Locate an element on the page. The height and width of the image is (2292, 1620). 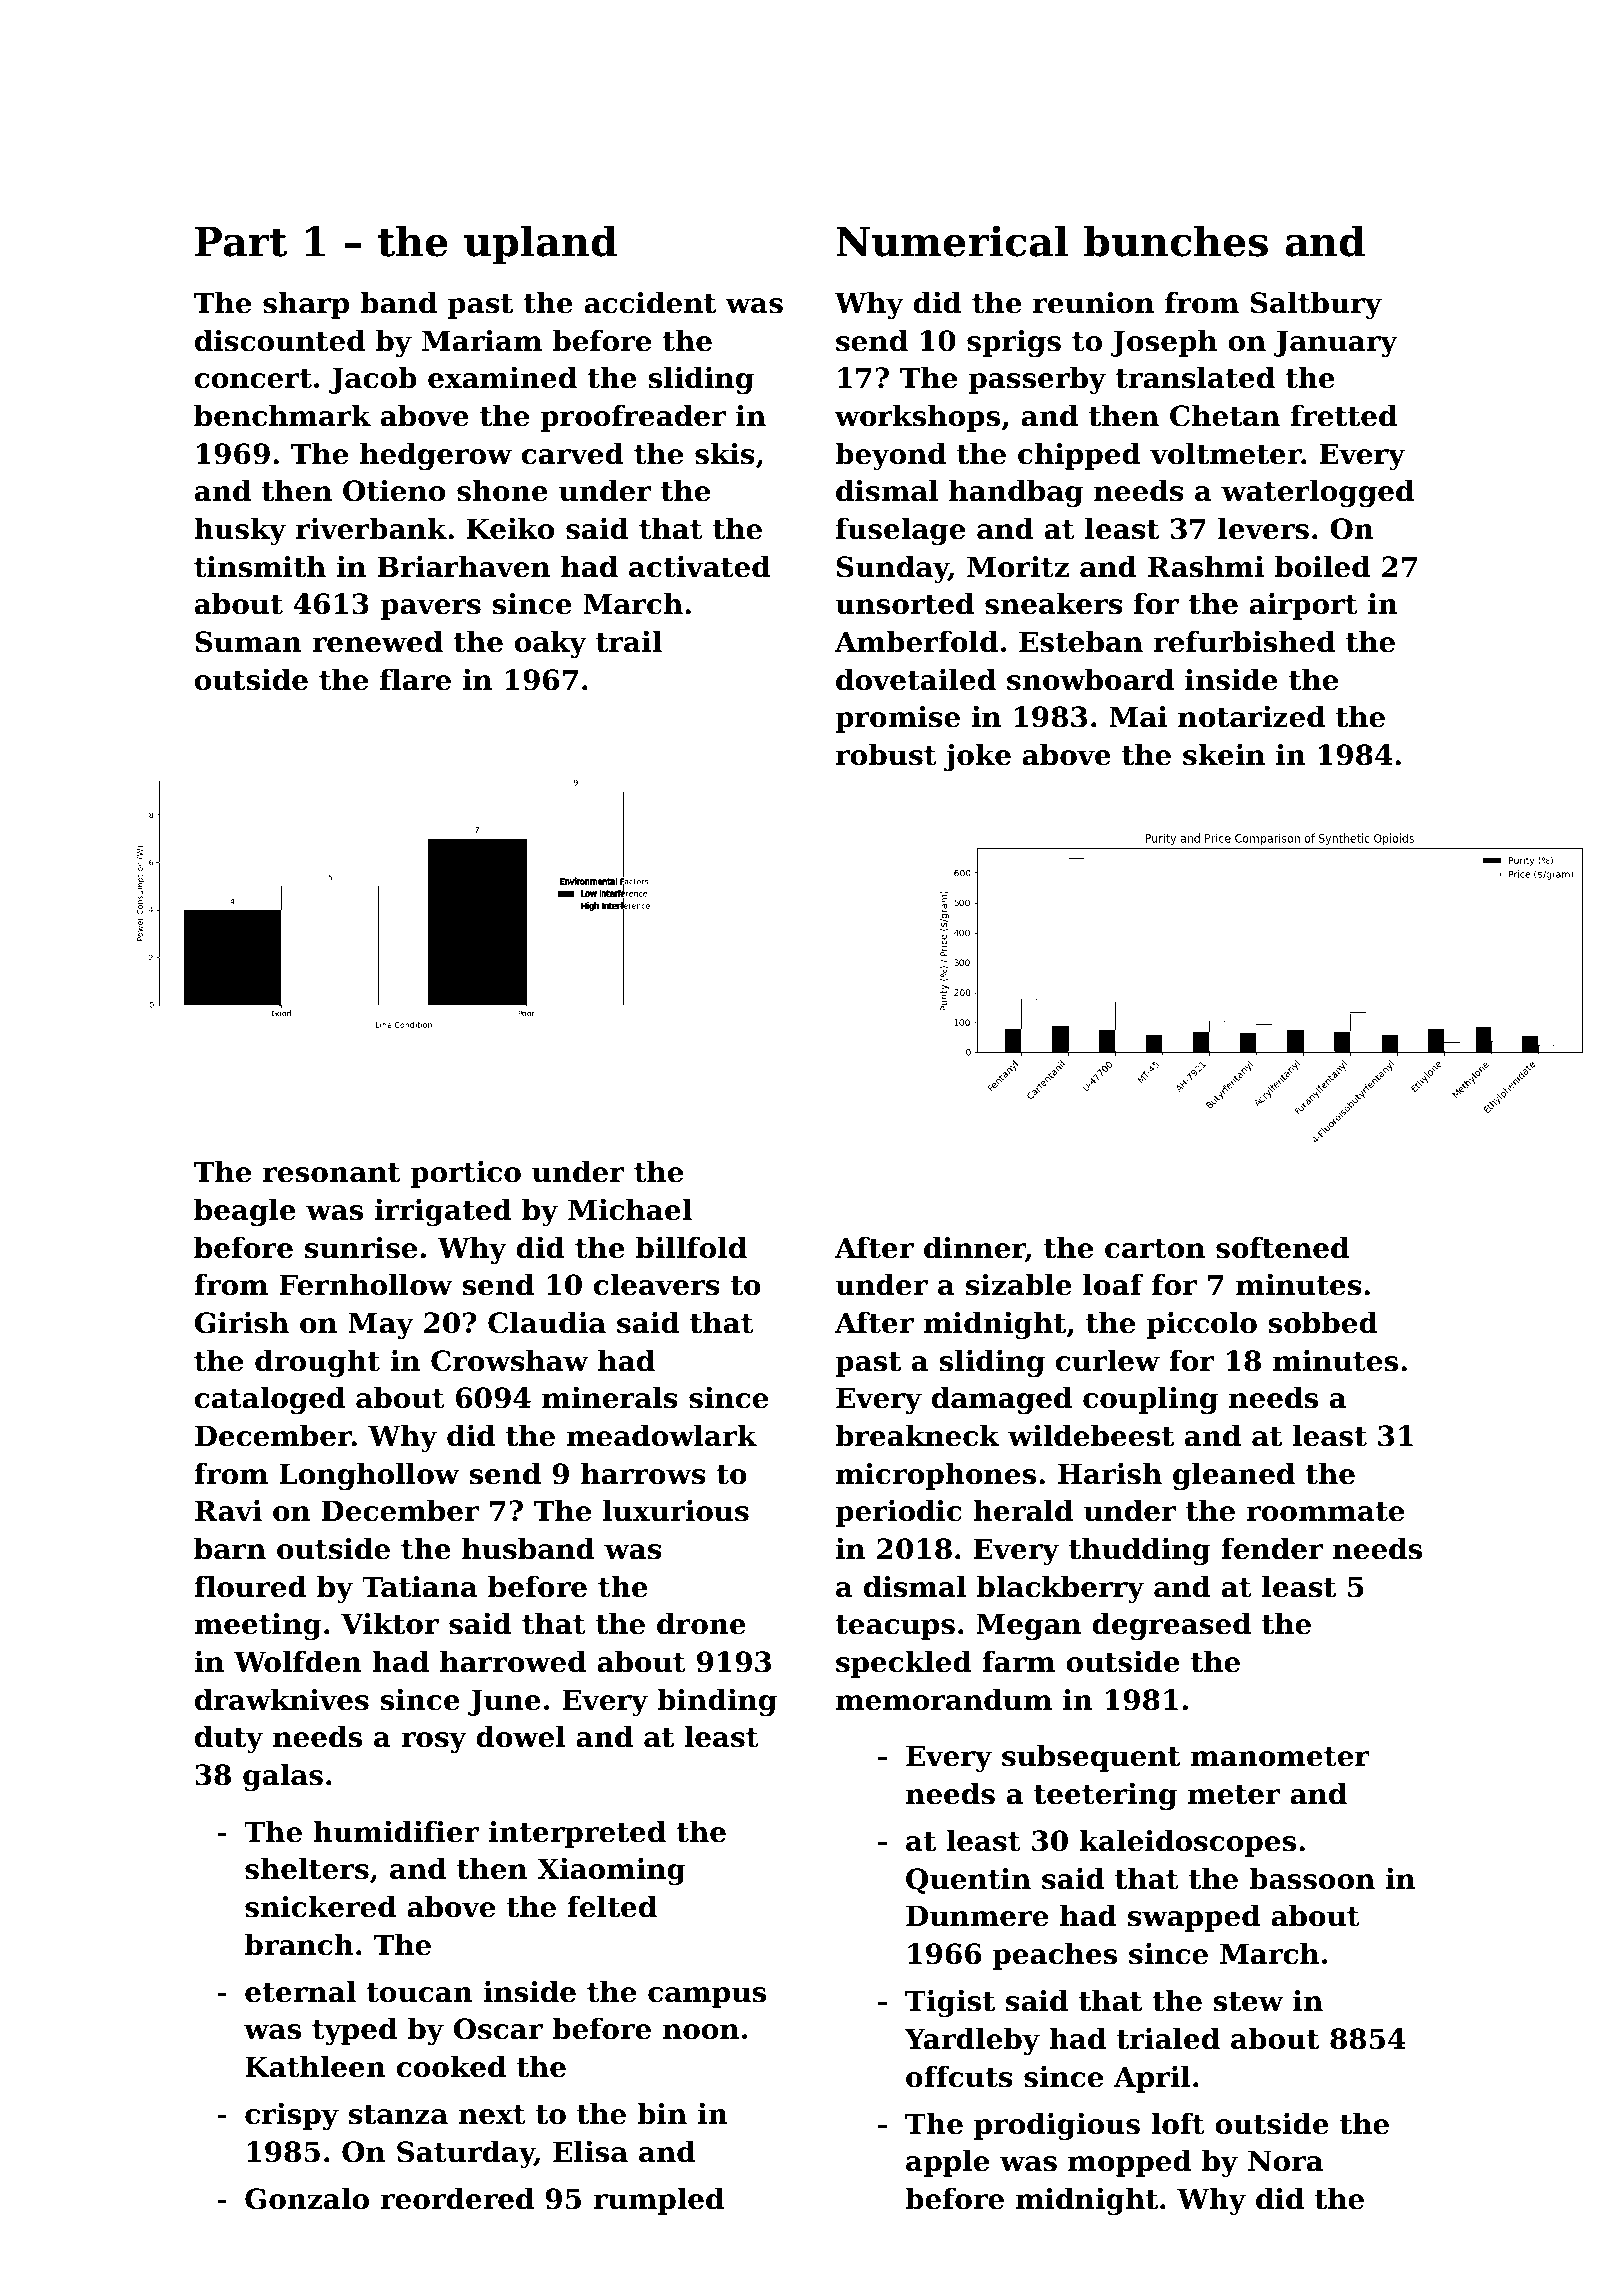
Part is located at coordinates (241, 242).
